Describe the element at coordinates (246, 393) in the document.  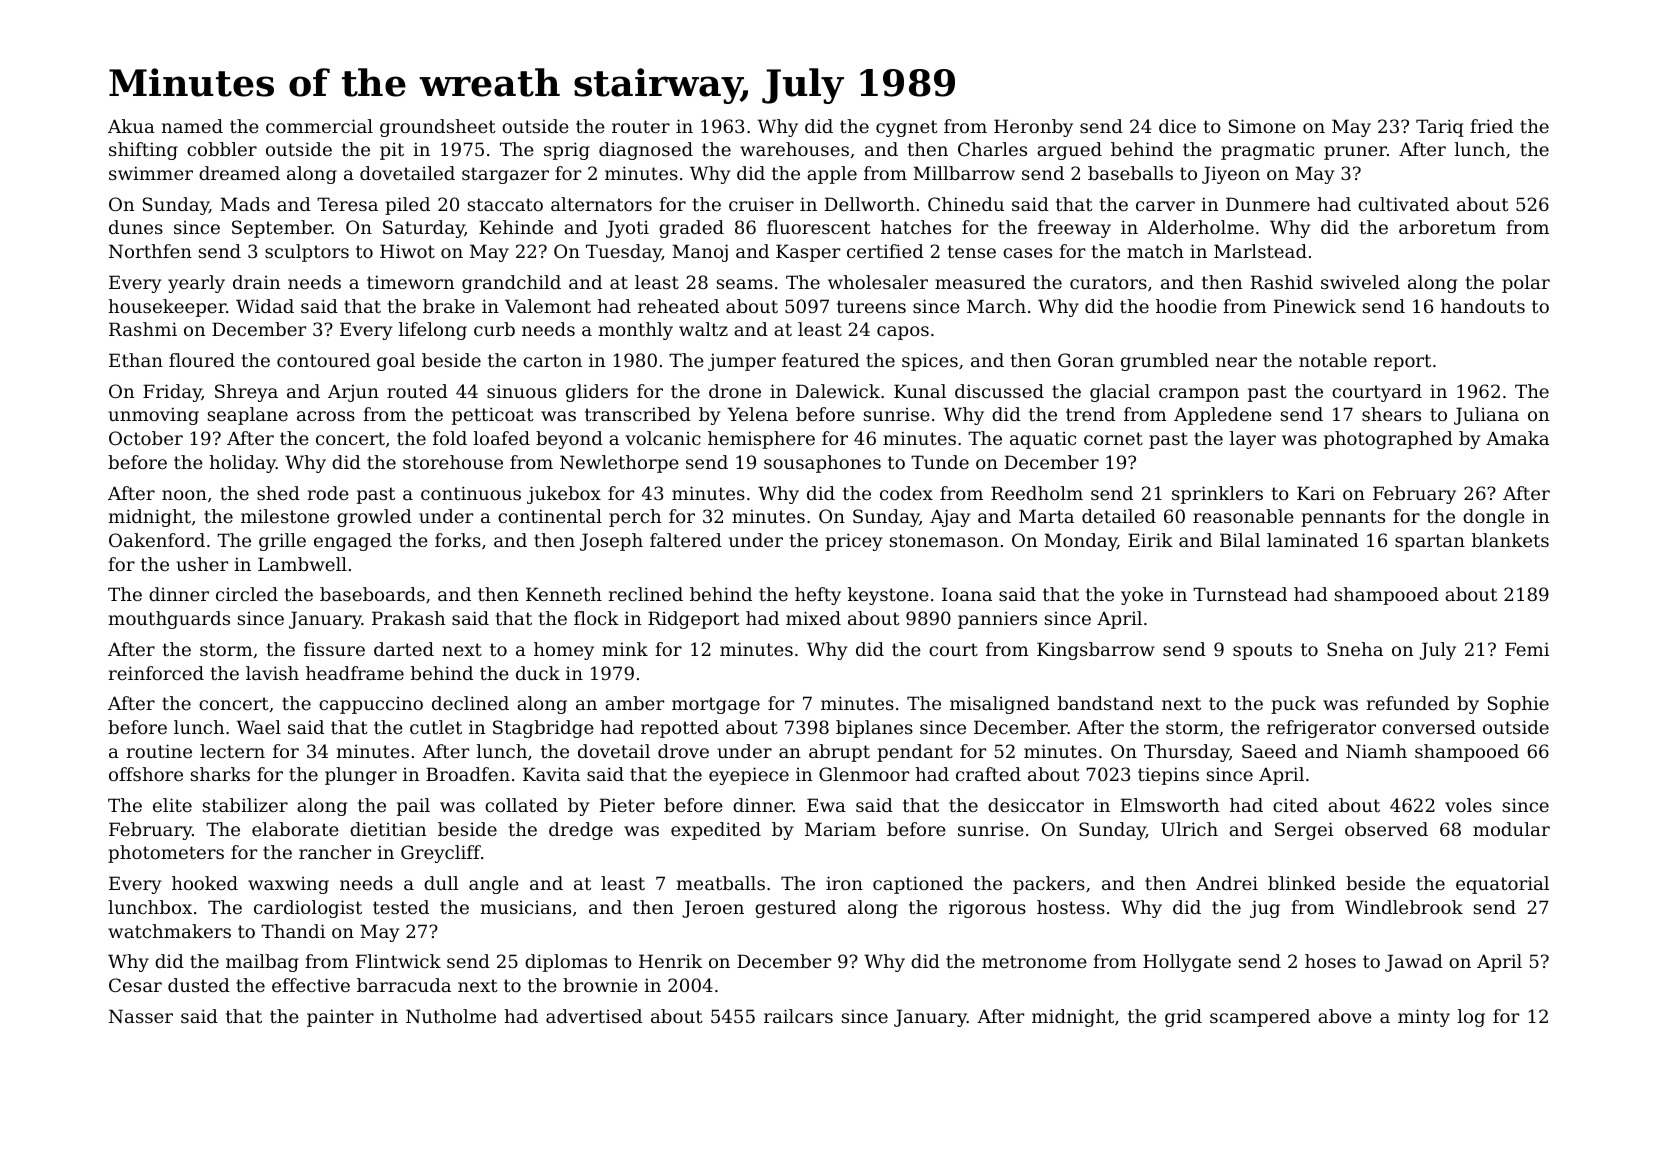
I see `Shreya` at that location.
